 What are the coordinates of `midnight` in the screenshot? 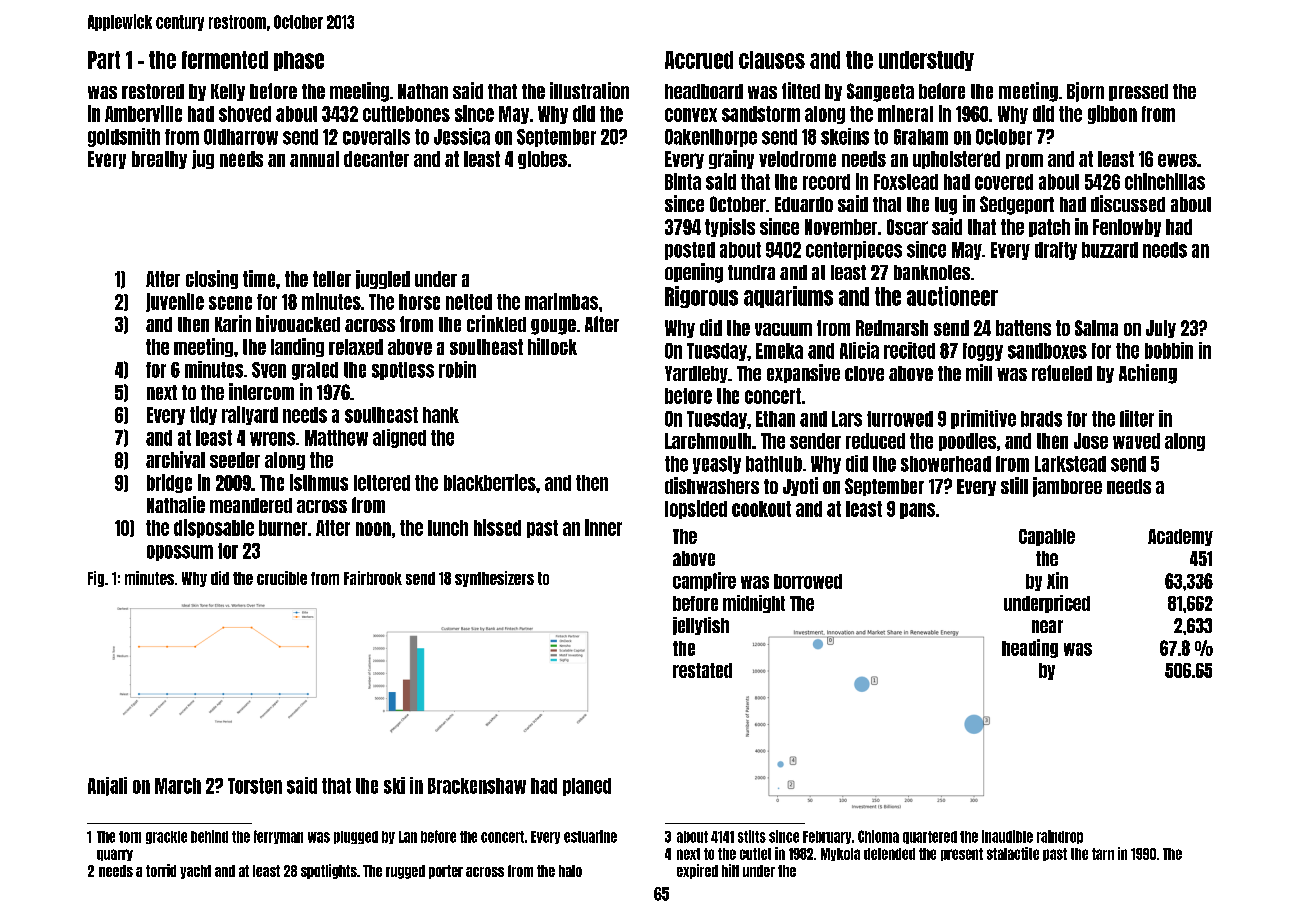 It's located at (754, 604).
